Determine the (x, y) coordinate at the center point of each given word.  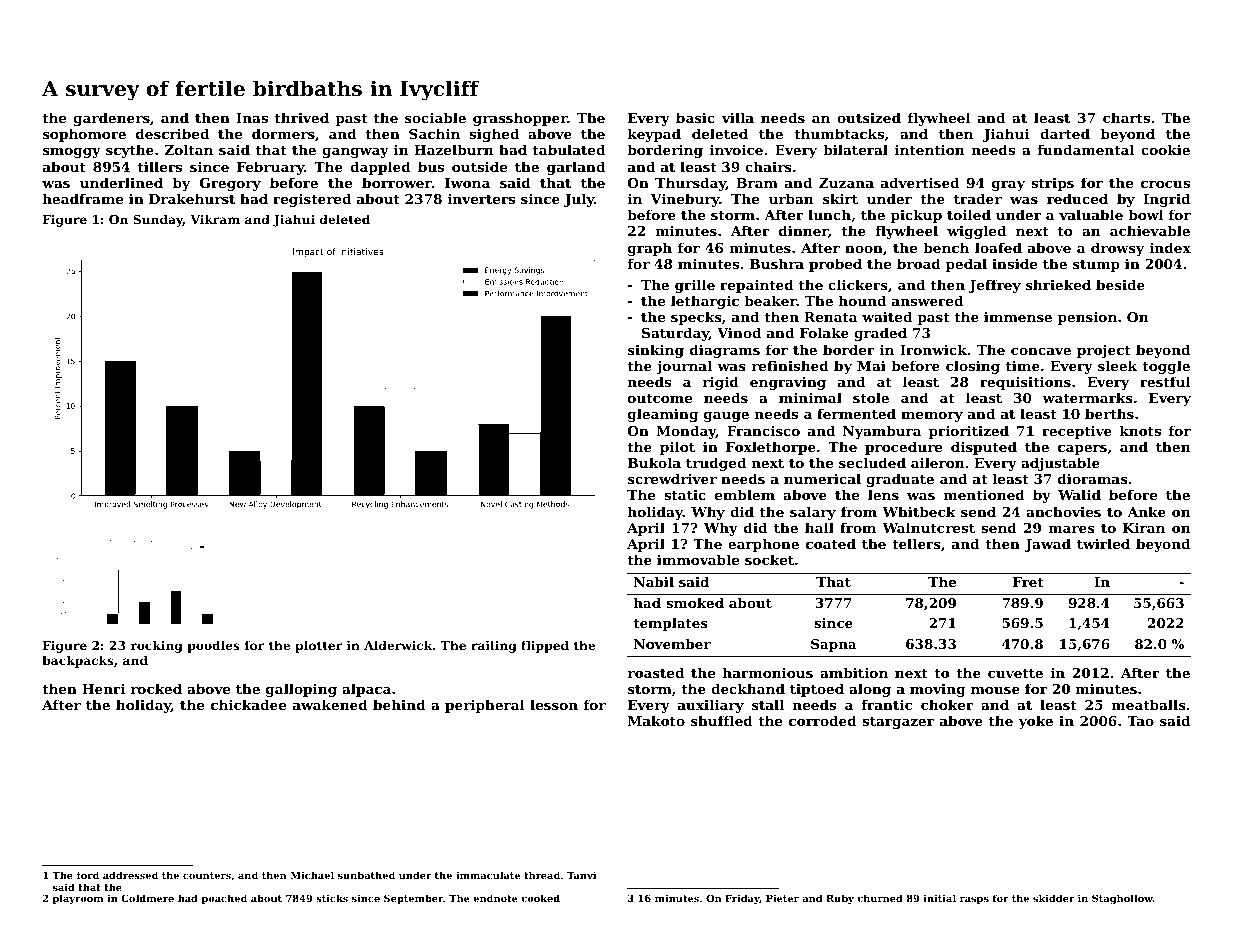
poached (224, 899)
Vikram (215, 219)
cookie (1165, 149)
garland (576, 168)
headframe (83, 198)
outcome (660, 398)
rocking (156, 646)
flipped (545, 646)
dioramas (1093, 478)
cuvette (1015, 673)
